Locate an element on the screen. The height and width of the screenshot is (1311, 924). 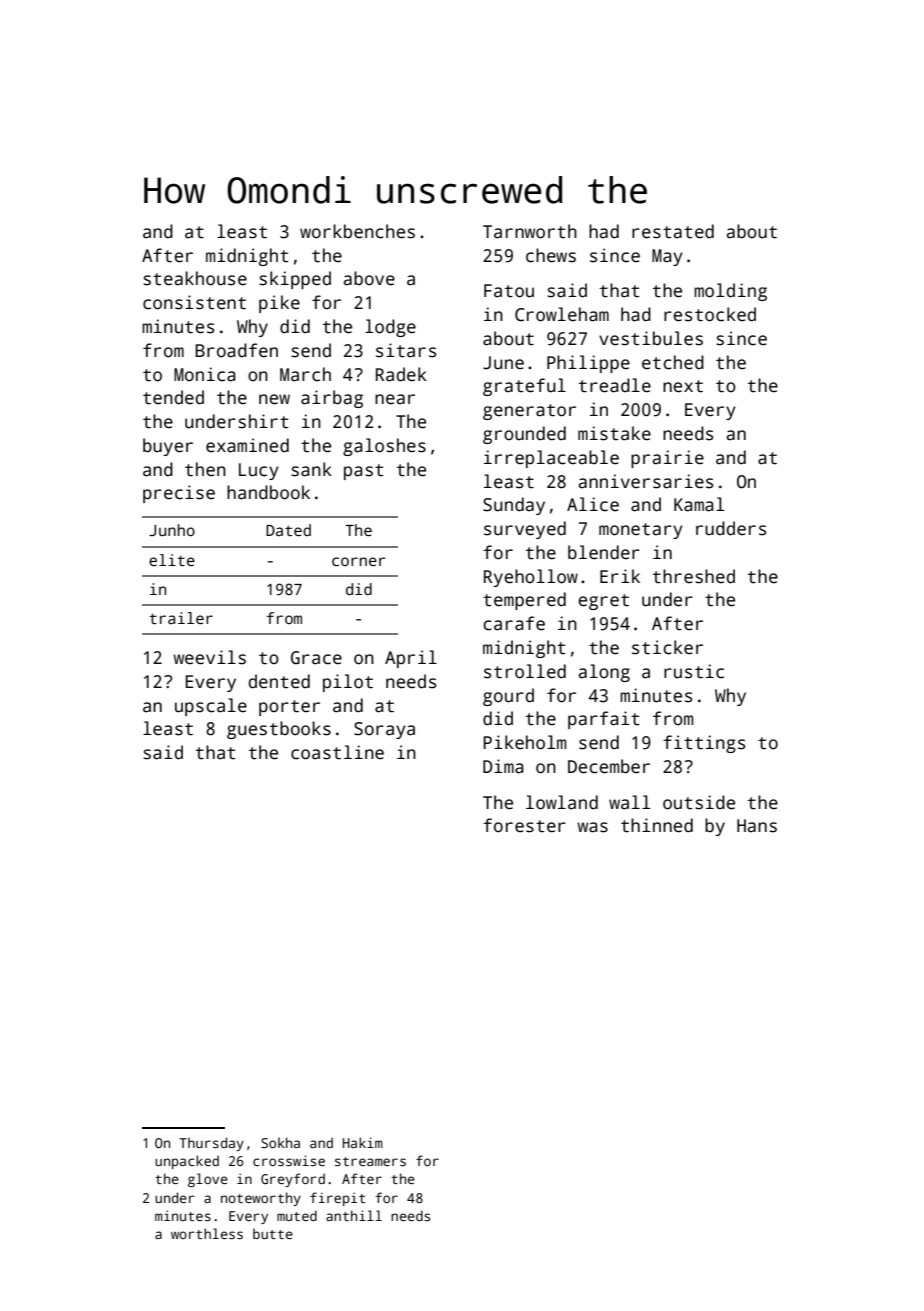
past is located at coordinates (363, 472).
